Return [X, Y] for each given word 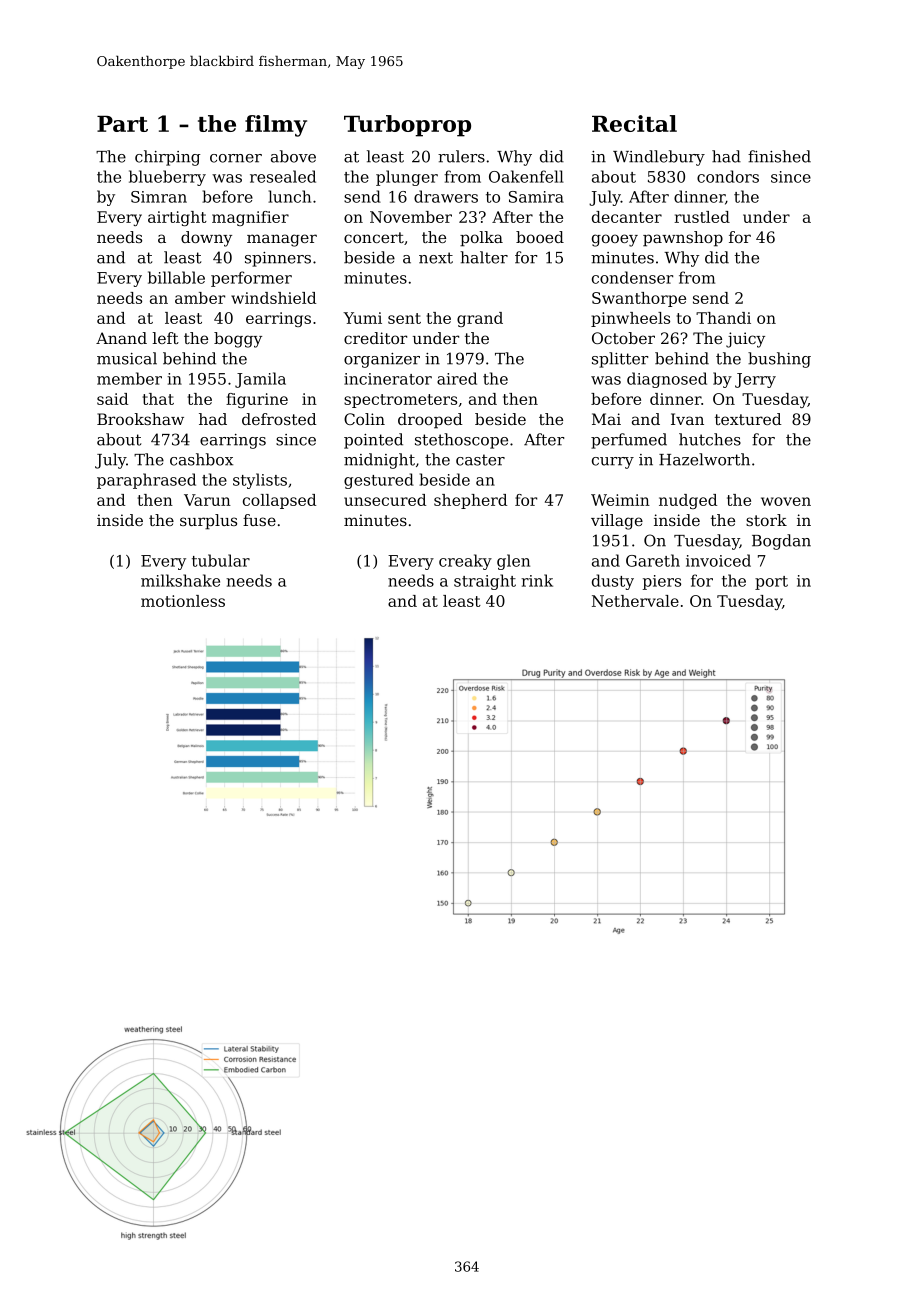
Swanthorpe [639, 299]
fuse [259, 520]
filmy [276, 126]
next [436, 258]
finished [779, 156]
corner [236, 158]
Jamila [260, 380]
